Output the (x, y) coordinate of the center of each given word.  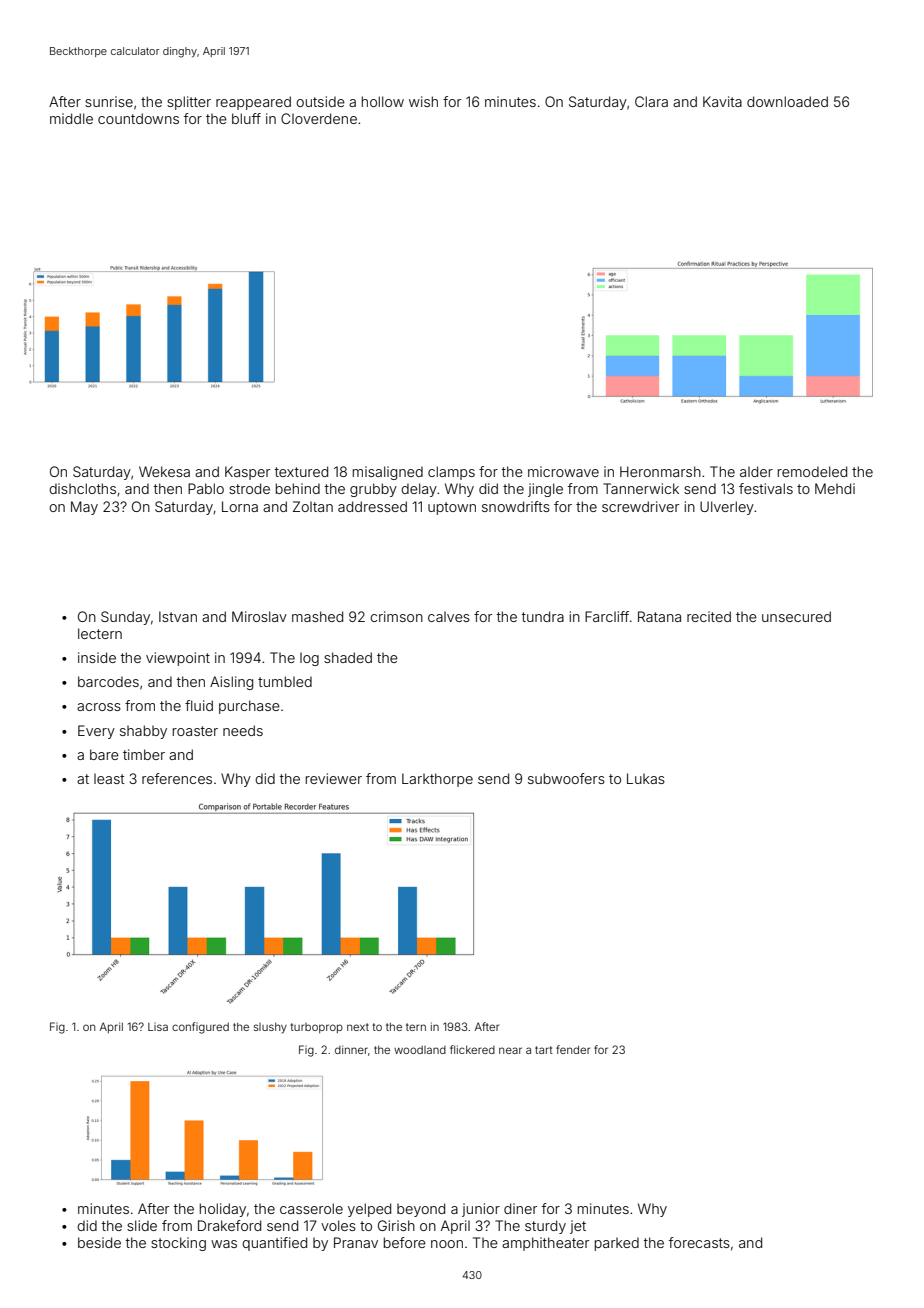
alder (756, 471)
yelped (369, 1210)
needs (243, 730)
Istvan (178, 616)
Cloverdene (319, 118)
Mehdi (835, 488)
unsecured (796, 616)
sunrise (109, 101)
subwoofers (566, 778)
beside (99, 1242)
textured (301, 471)
